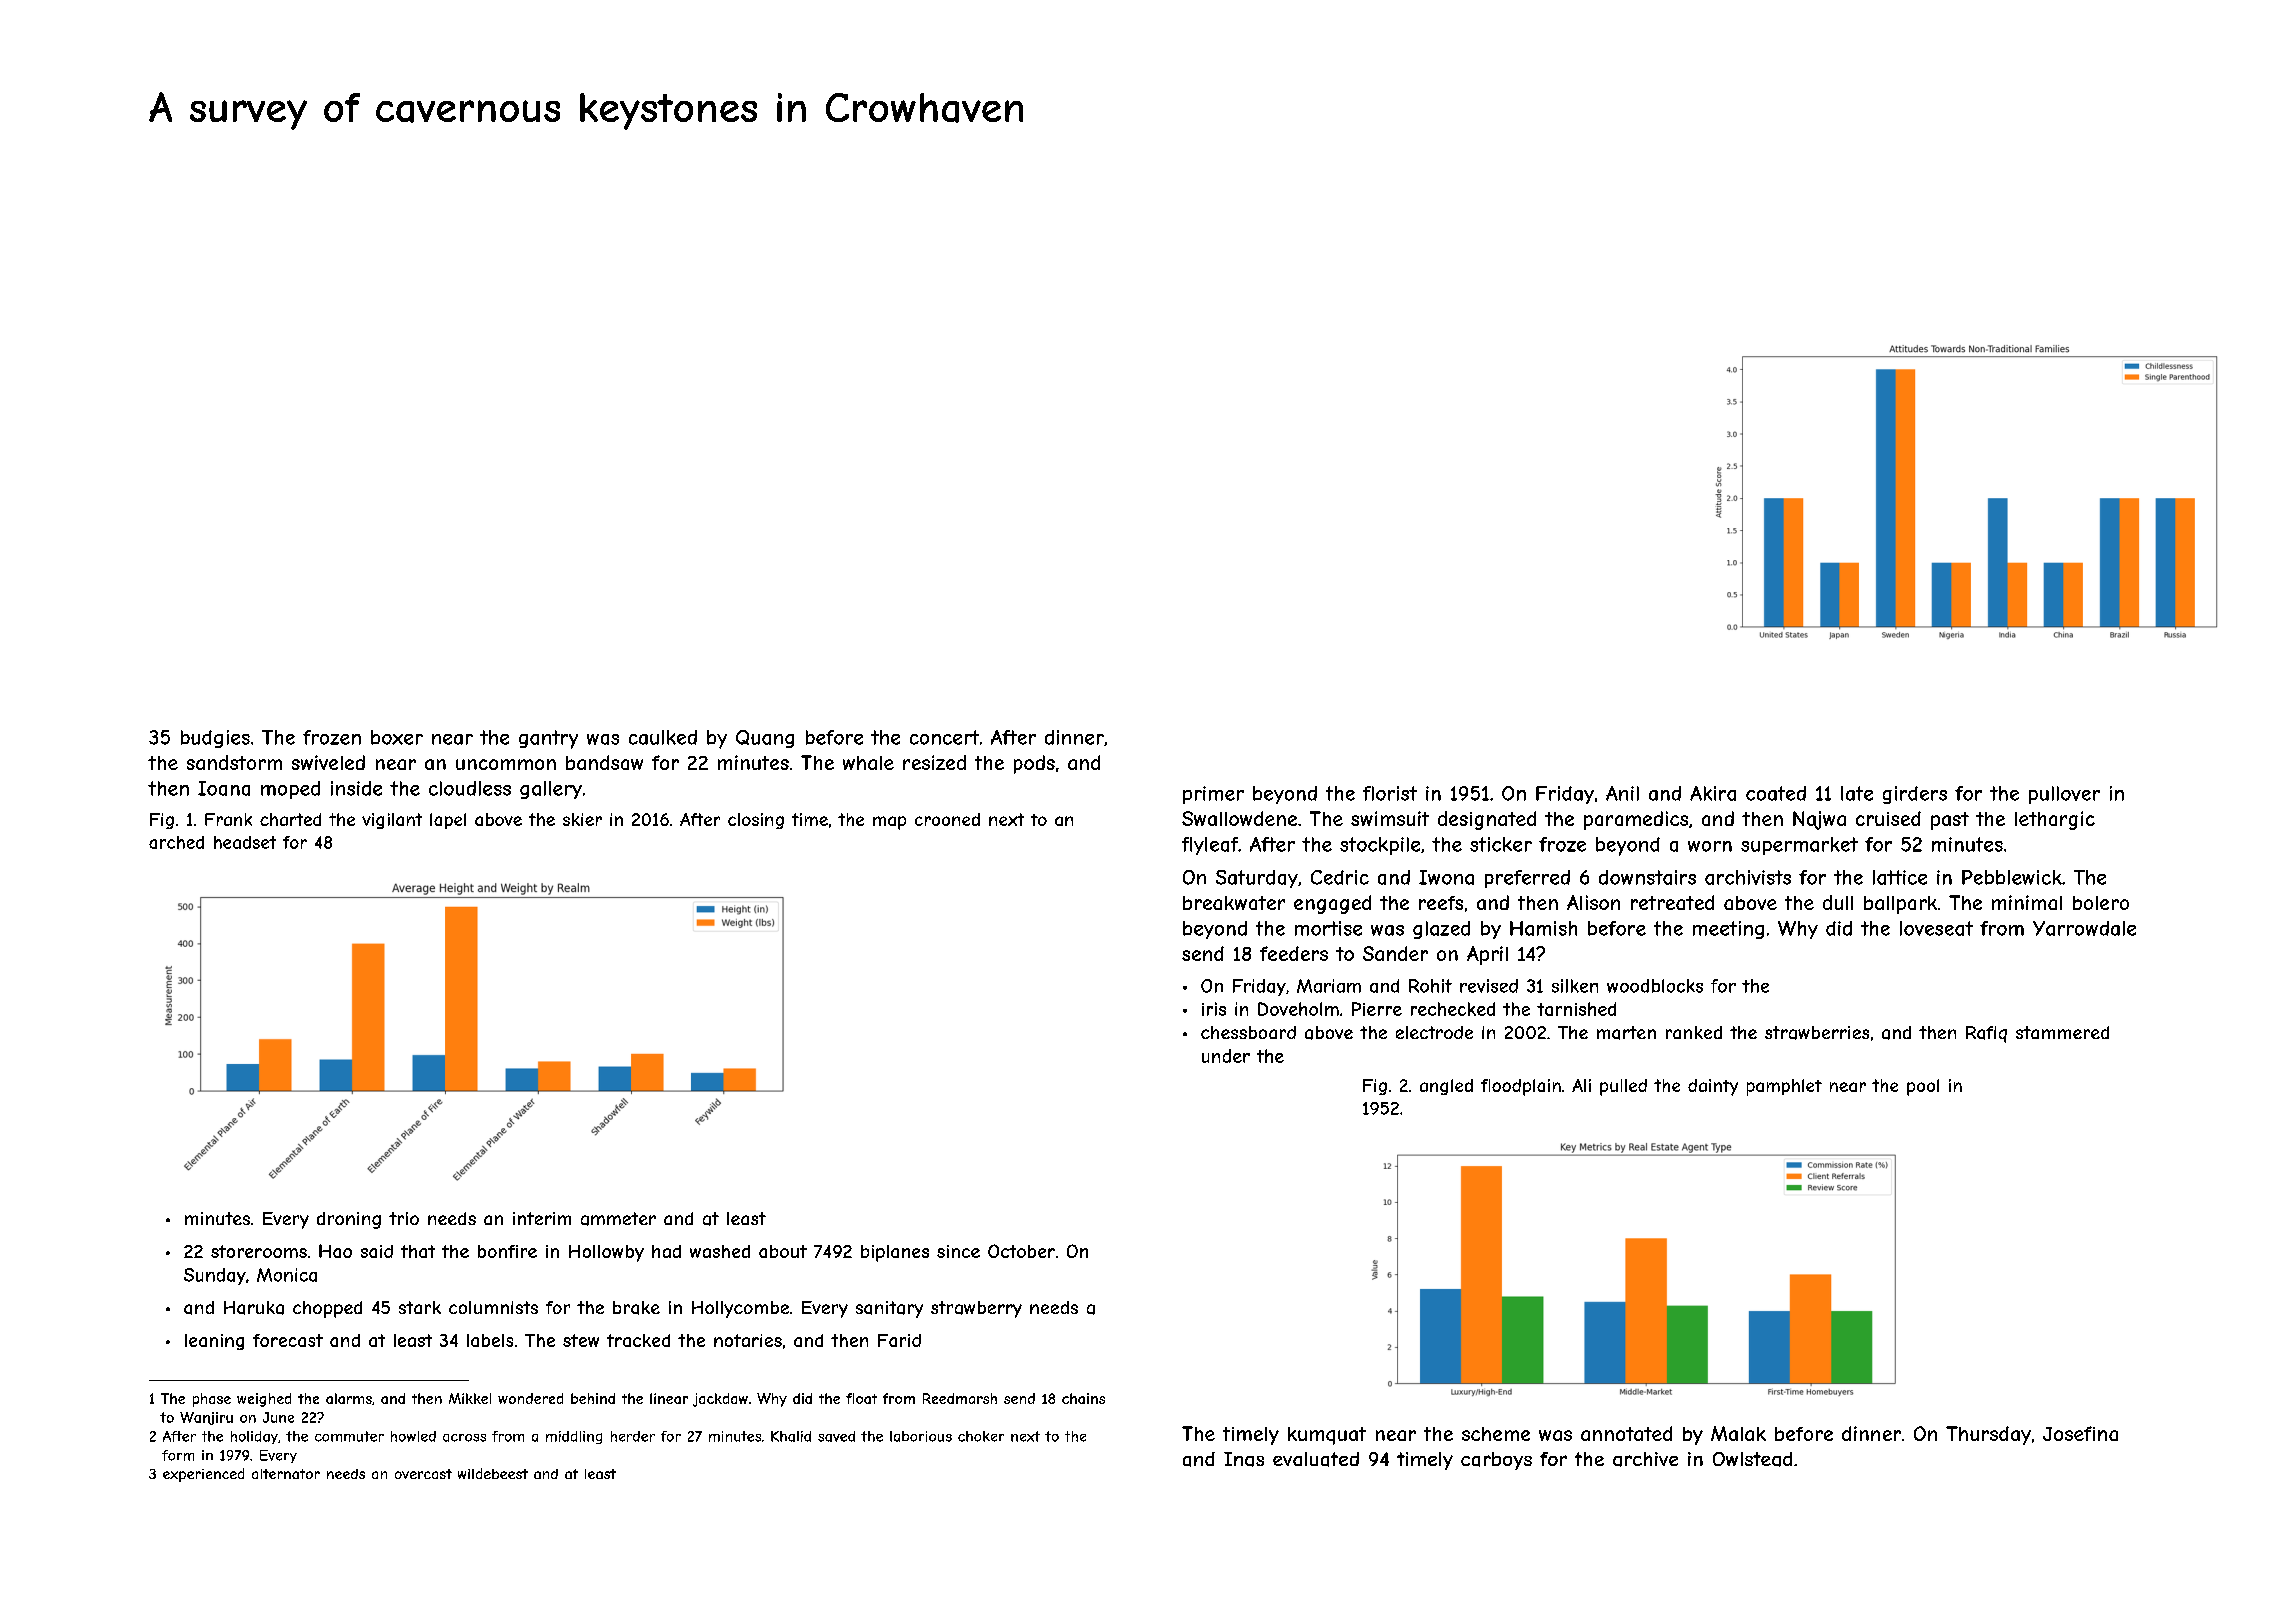 This screenshot has height=1620, width=2292. I want to click on concert, so click(944, 737).
